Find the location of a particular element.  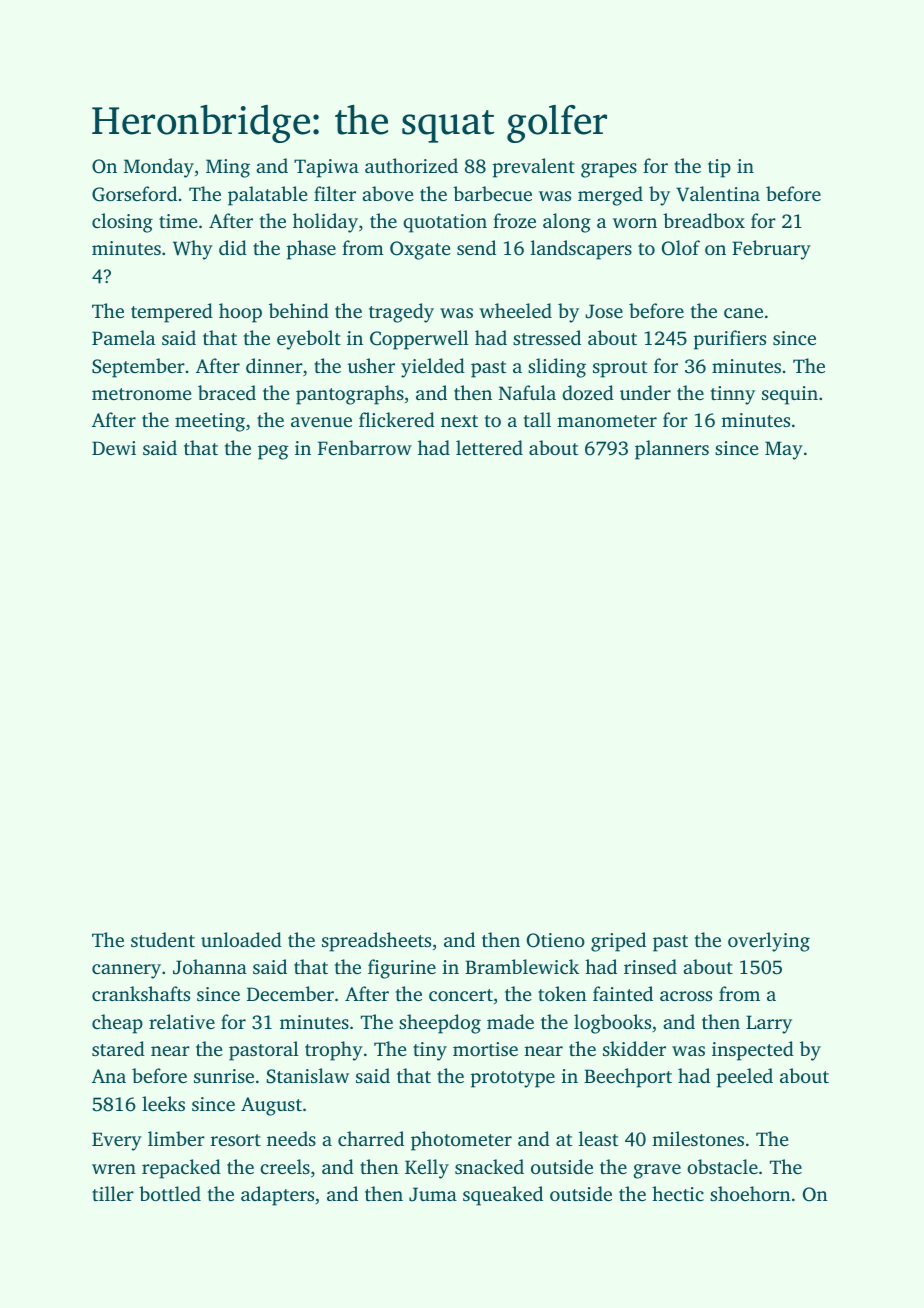

planners is located at coordinates (672, 450).
